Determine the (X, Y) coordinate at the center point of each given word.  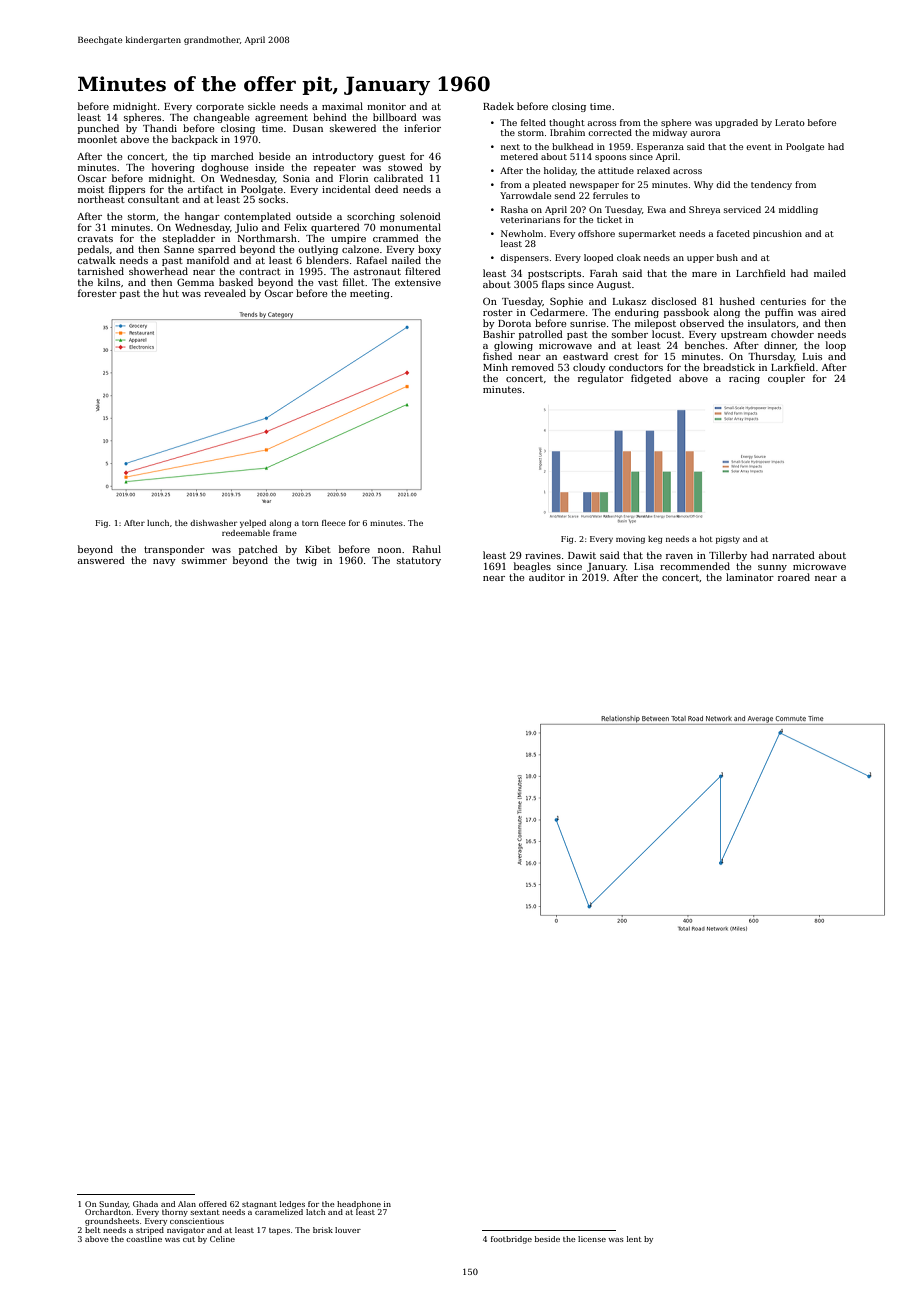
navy (164, 562)
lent (634, 1239)
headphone (359, 1205)
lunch (158, 523)
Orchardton (108, 1212)
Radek (498, 106)
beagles (532, 567)
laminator (750, 577)
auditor (547, 577)
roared (794, 577)
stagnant (259, 1205)
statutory (419, 561)
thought (567, 123)
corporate (220, 107)
